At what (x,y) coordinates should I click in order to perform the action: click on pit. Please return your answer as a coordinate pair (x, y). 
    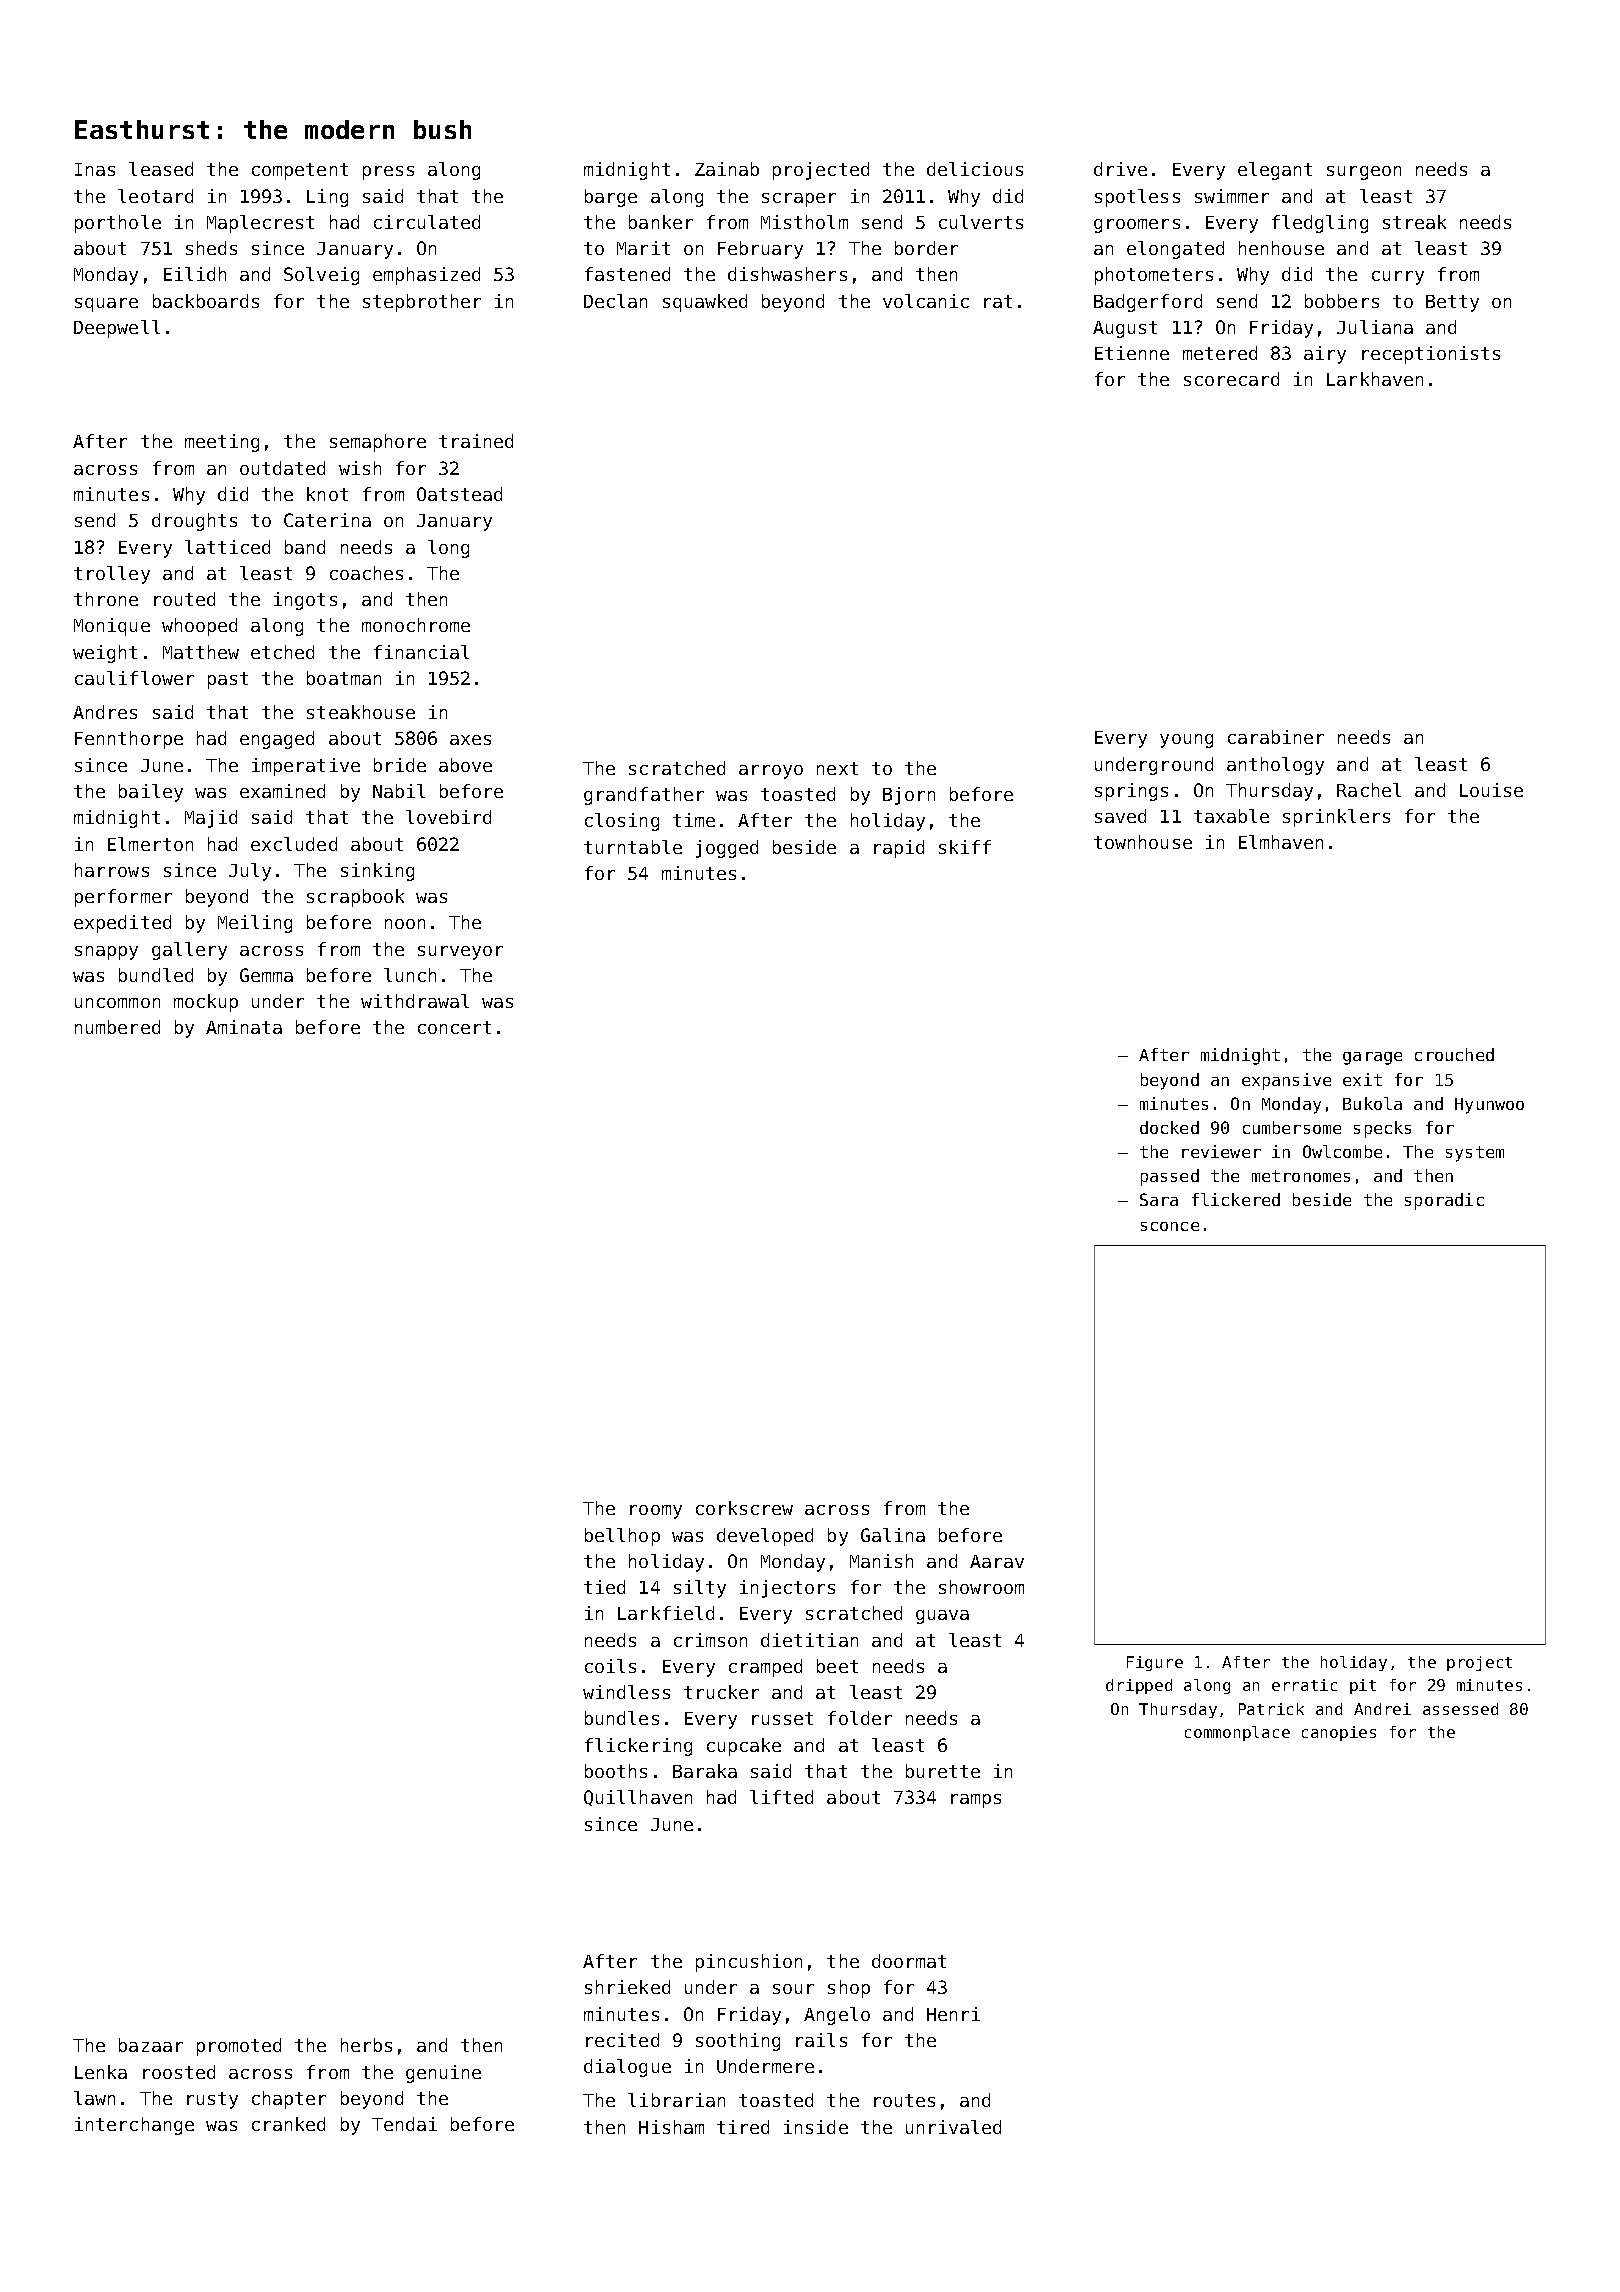
    Looking at the image, I should click on (1363, 1686).
